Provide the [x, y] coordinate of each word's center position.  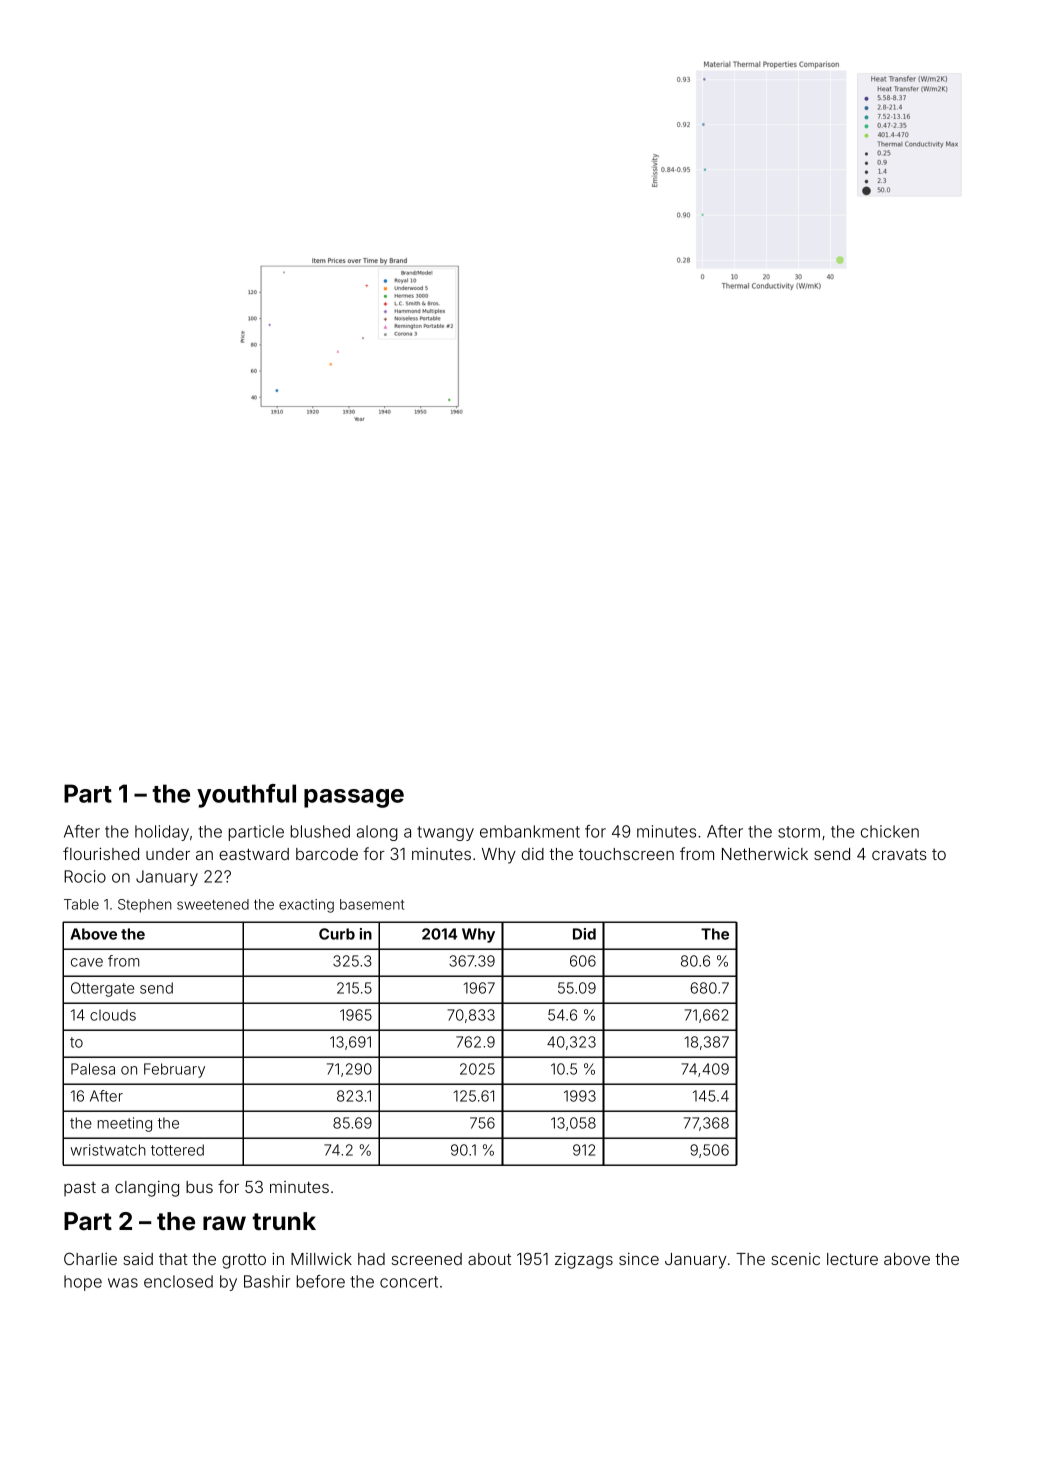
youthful [246, 796]
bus [199, 1187]
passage [354, 798]
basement [372, 904]
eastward [254, 854]
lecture [852, 1259]
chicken [890, 831]
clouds [113, 1015]
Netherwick [765, 854]
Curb [337, 934]
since [639, 1259]
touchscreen [626, 854]
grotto [244, 1261]
